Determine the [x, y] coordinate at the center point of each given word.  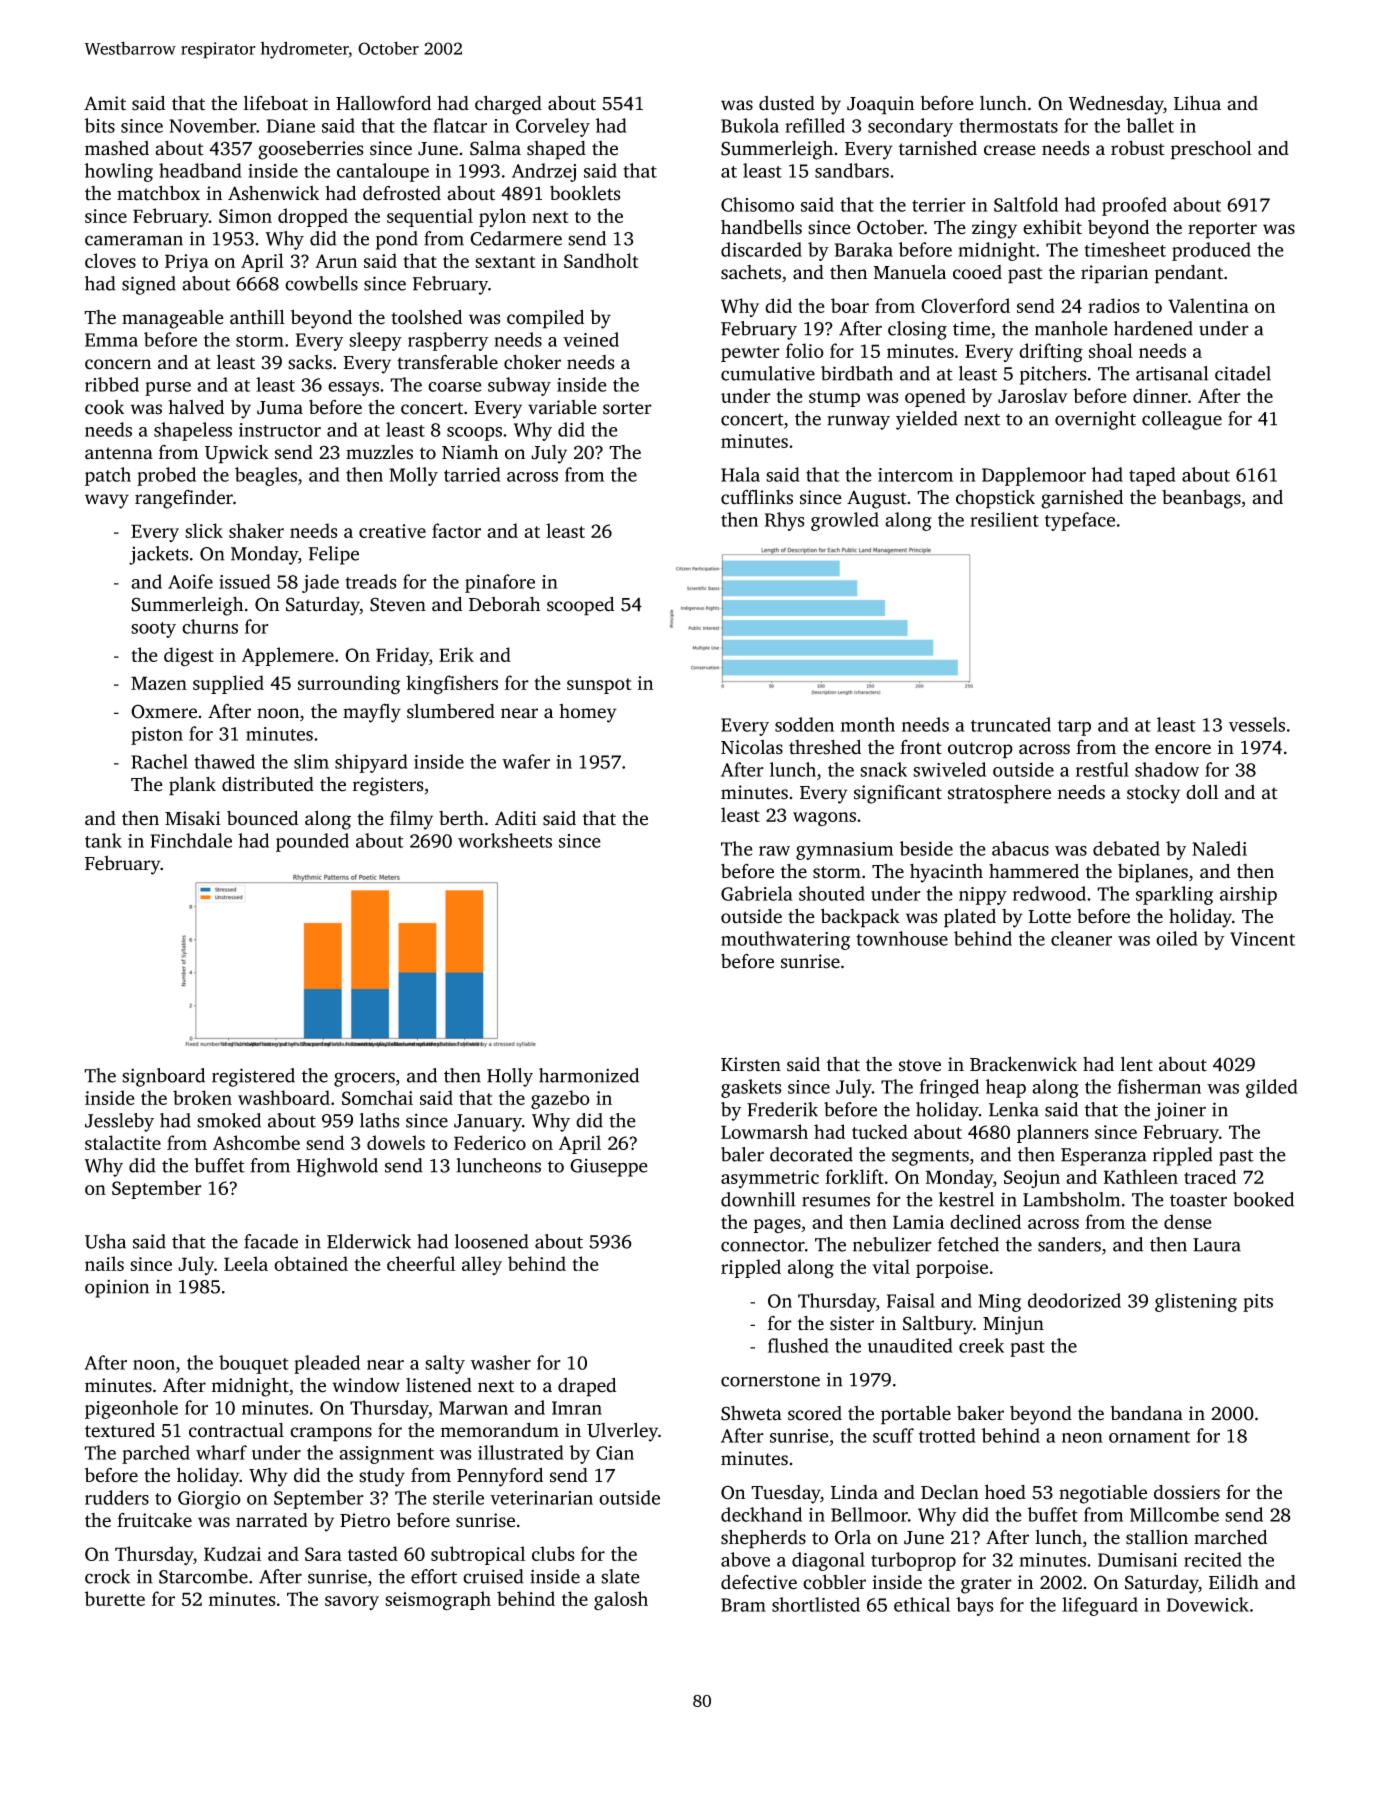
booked [1263, 1199]
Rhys [785, 521]
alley [482, 1265]
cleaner [1081, 938]
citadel [1243, 373]
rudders [117, 1497]
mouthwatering [785, 940]
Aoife [190, 581]
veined [591, 339]
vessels [1257, 724]
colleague [1182, 420]
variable [562, 407]
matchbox [158, 193]
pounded [312, 842]
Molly [413, 476]
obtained [311, 1263]
